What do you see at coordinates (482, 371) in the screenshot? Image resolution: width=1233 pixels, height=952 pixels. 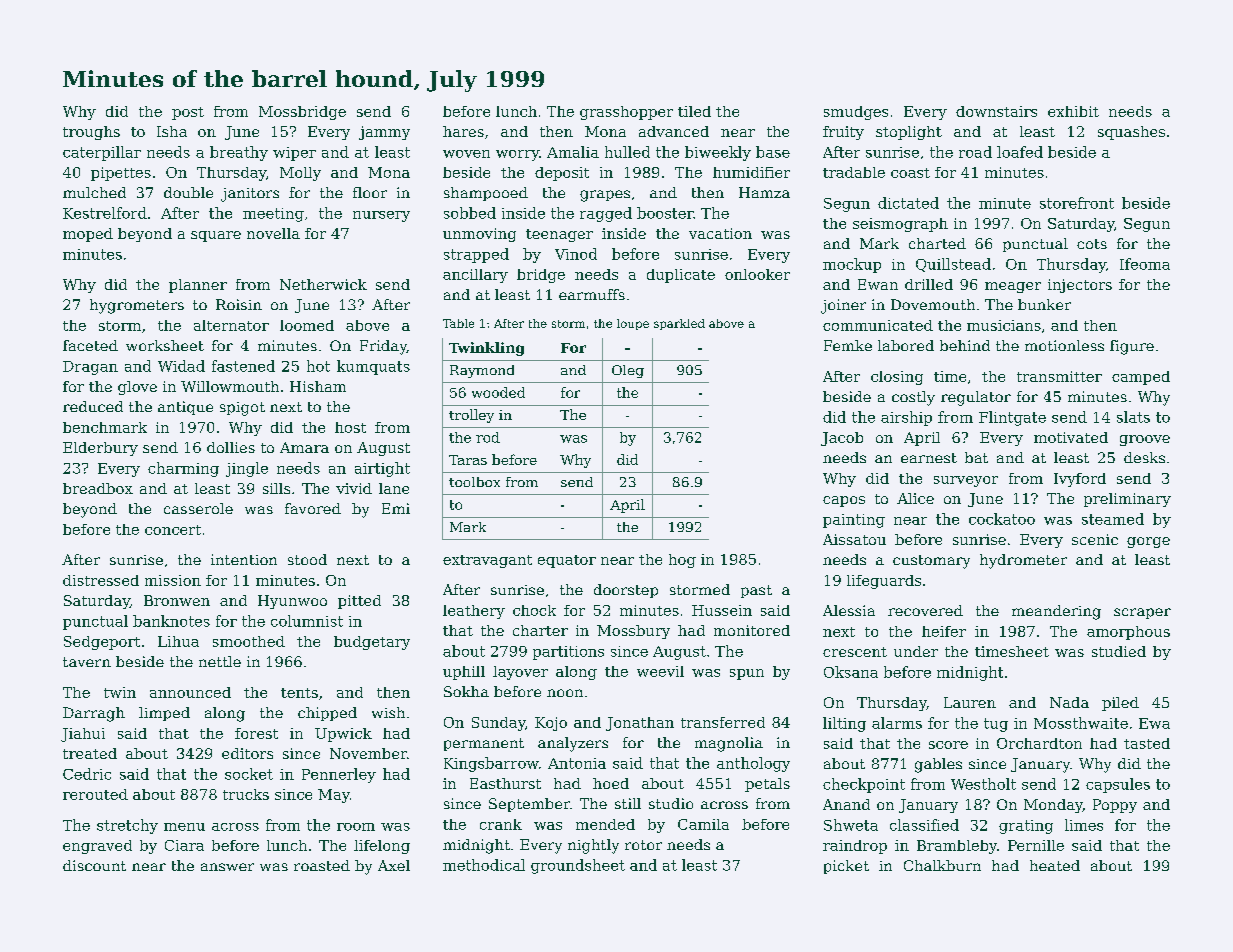 I see `Raymond` at bounding box center [482, 371].
